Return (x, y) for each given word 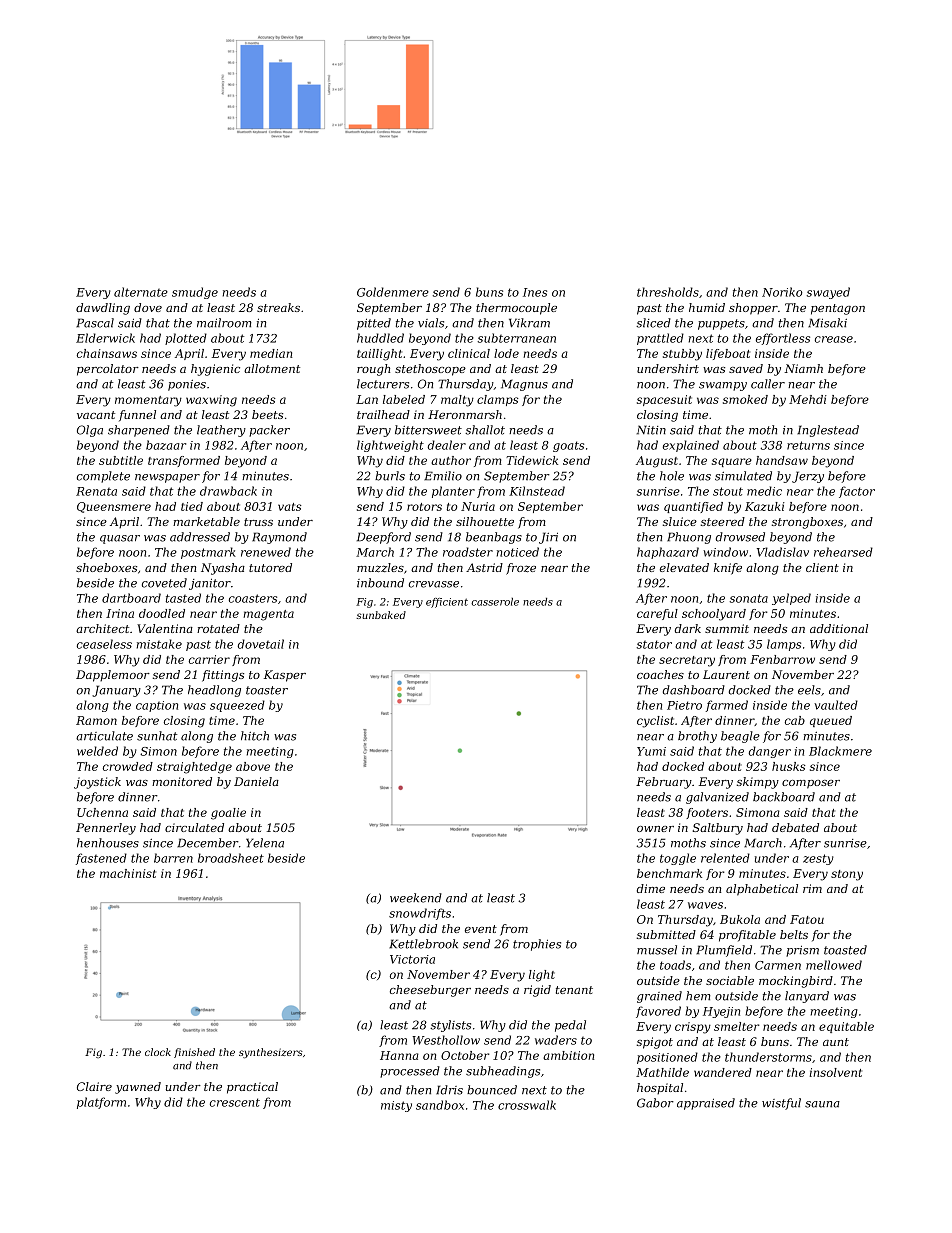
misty (396, 1106)
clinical (469, 353)
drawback (228, 491)
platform (101, 1103)
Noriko (782, 292)
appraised (706, 1104)
